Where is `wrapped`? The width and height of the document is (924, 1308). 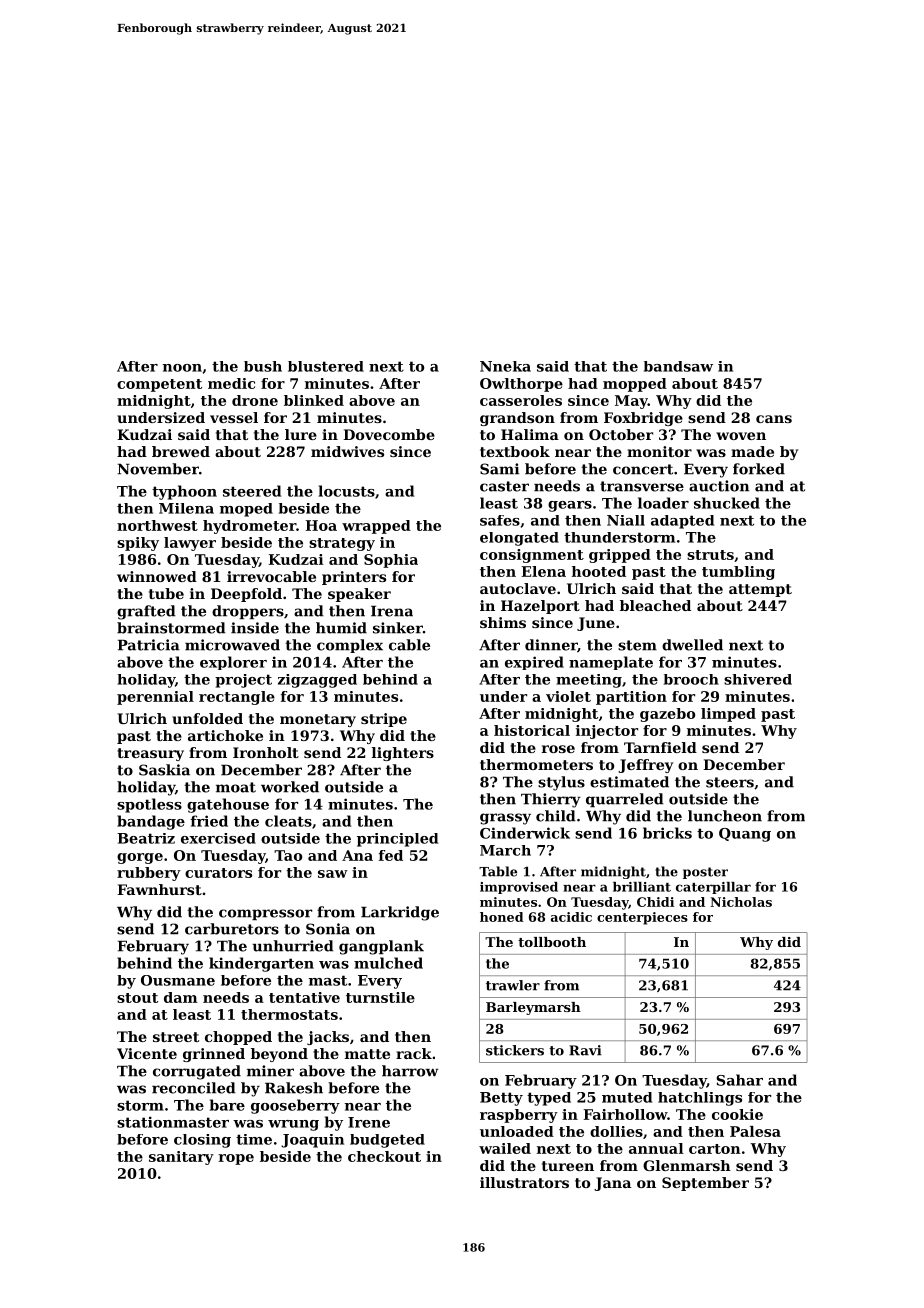
wrapped is located at coordinates (376, 527).
